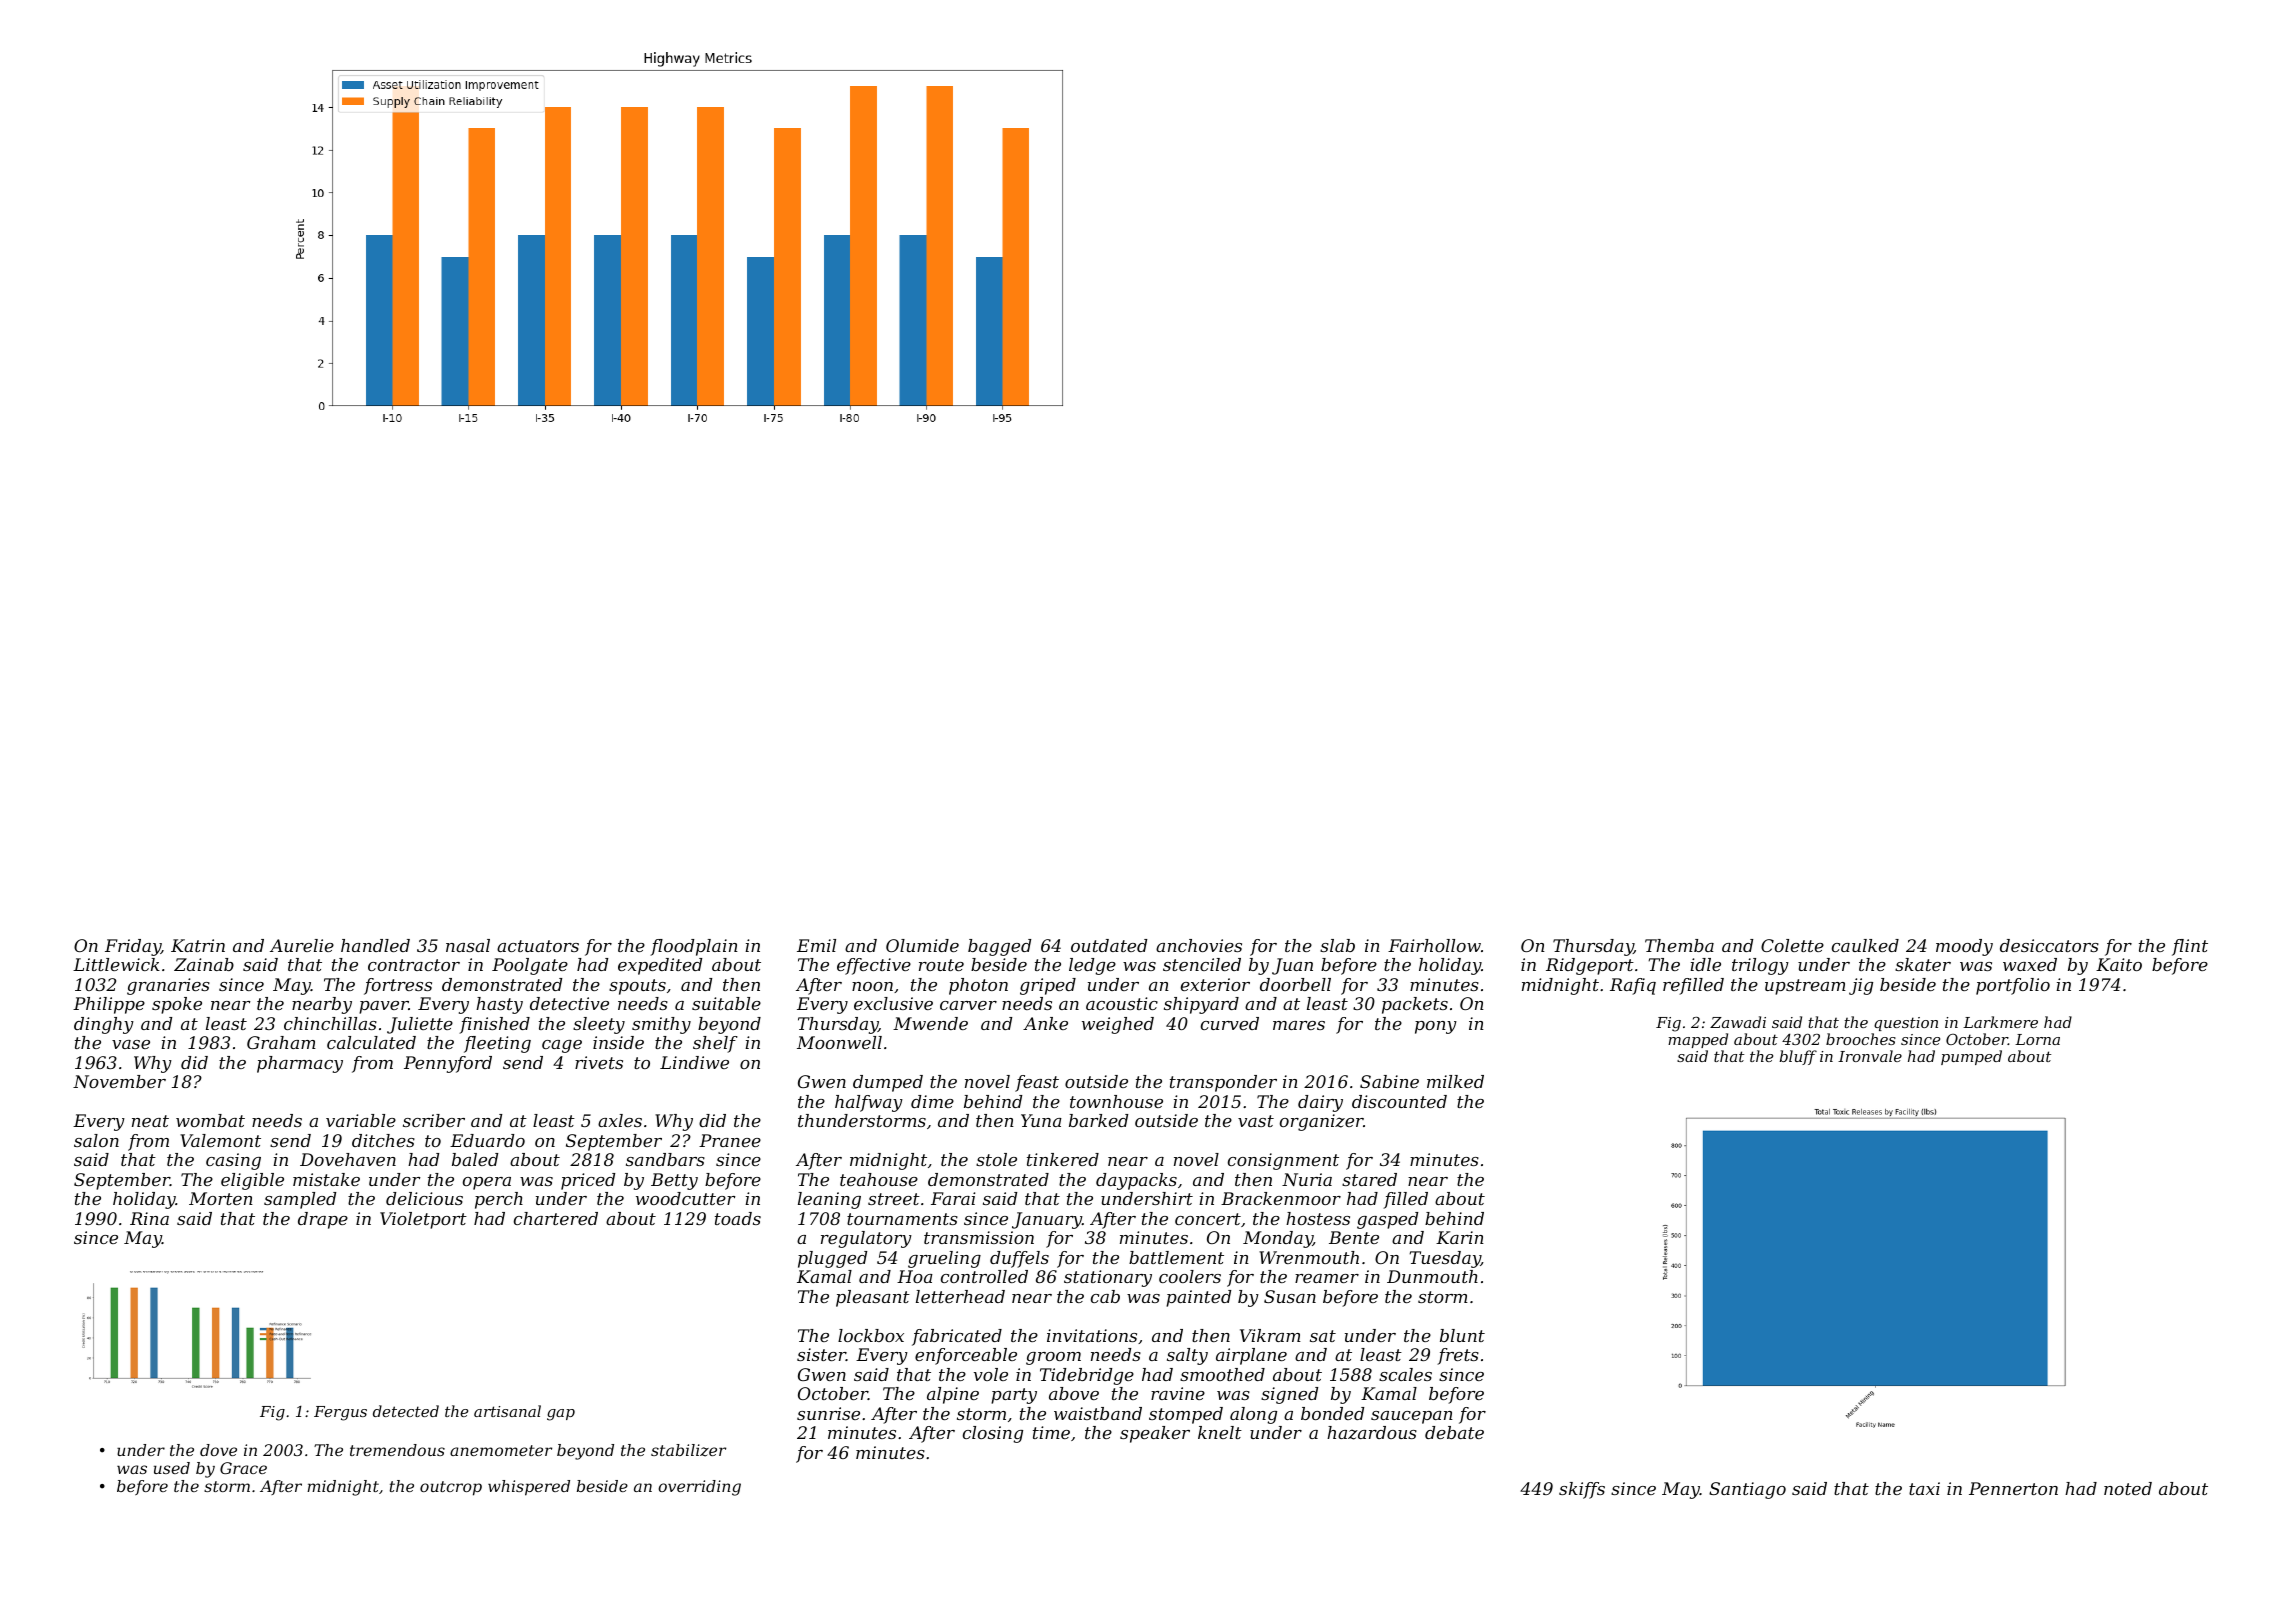  Describe the element at coordinates (172, 1468) in the page. I see `used` at that location.
